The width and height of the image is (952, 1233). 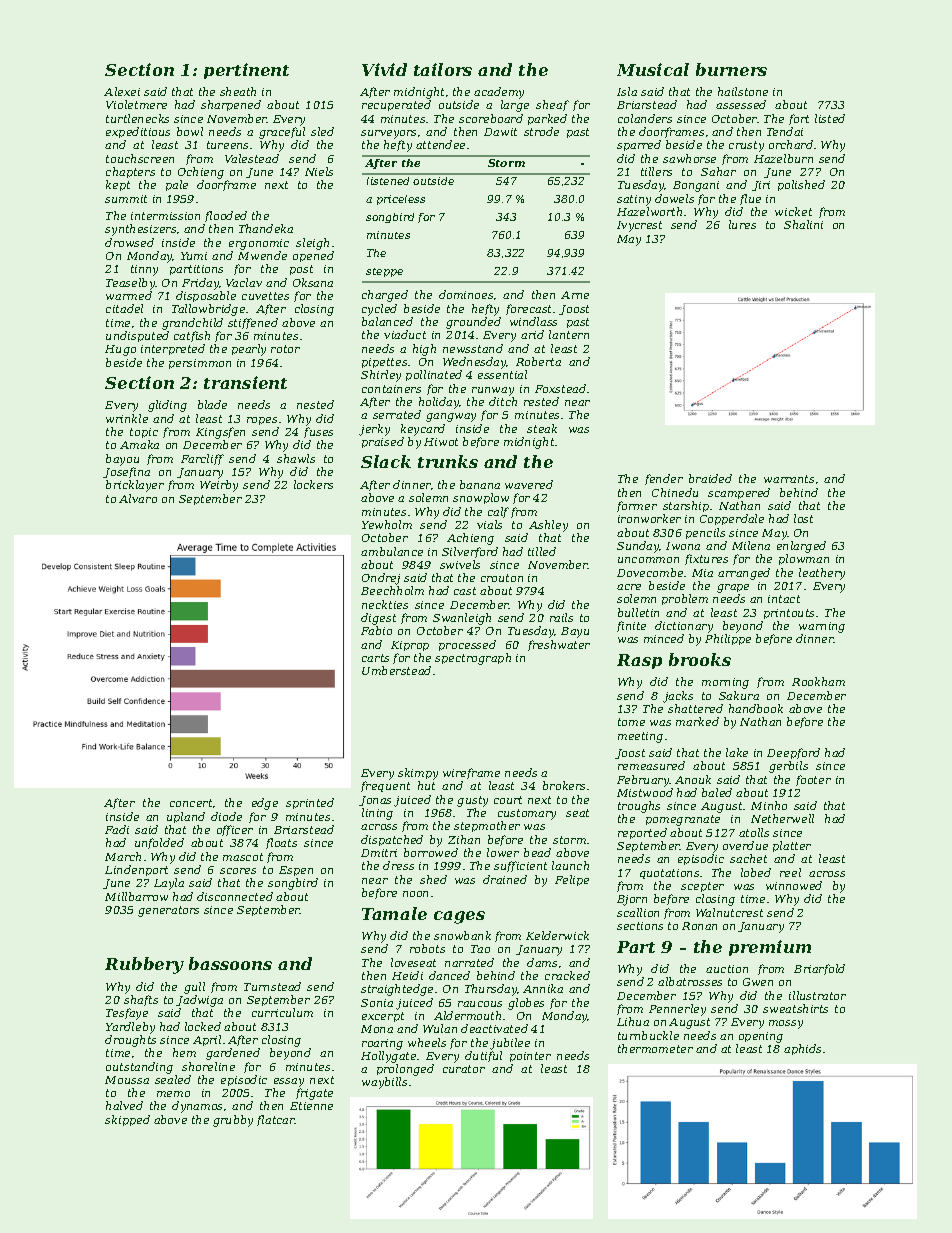 I want to click on Layla, so click(x=169, y=884).
